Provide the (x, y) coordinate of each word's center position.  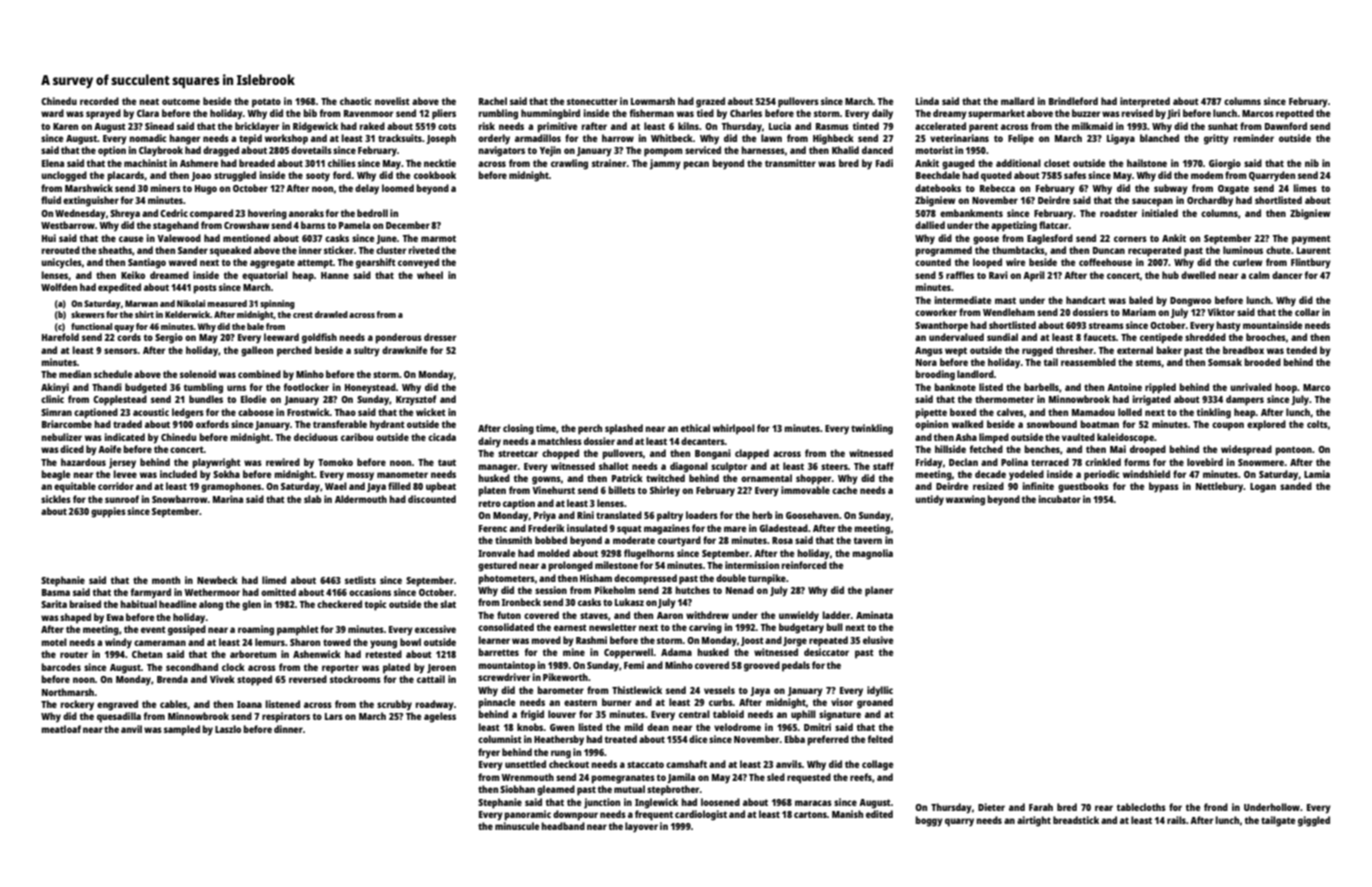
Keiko (133, 275)
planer (879, 591)
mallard (1017, 101)
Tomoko (335, 462)
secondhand (192, 667)
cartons (810, 814)
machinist (145, 163)
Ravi (998, 275)
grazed (710, 102)
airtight (1034, 821)
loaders (702, 515)
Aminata (874, 615)
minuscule (517, 826)
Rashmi (591, 640)
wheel (430, 275)
